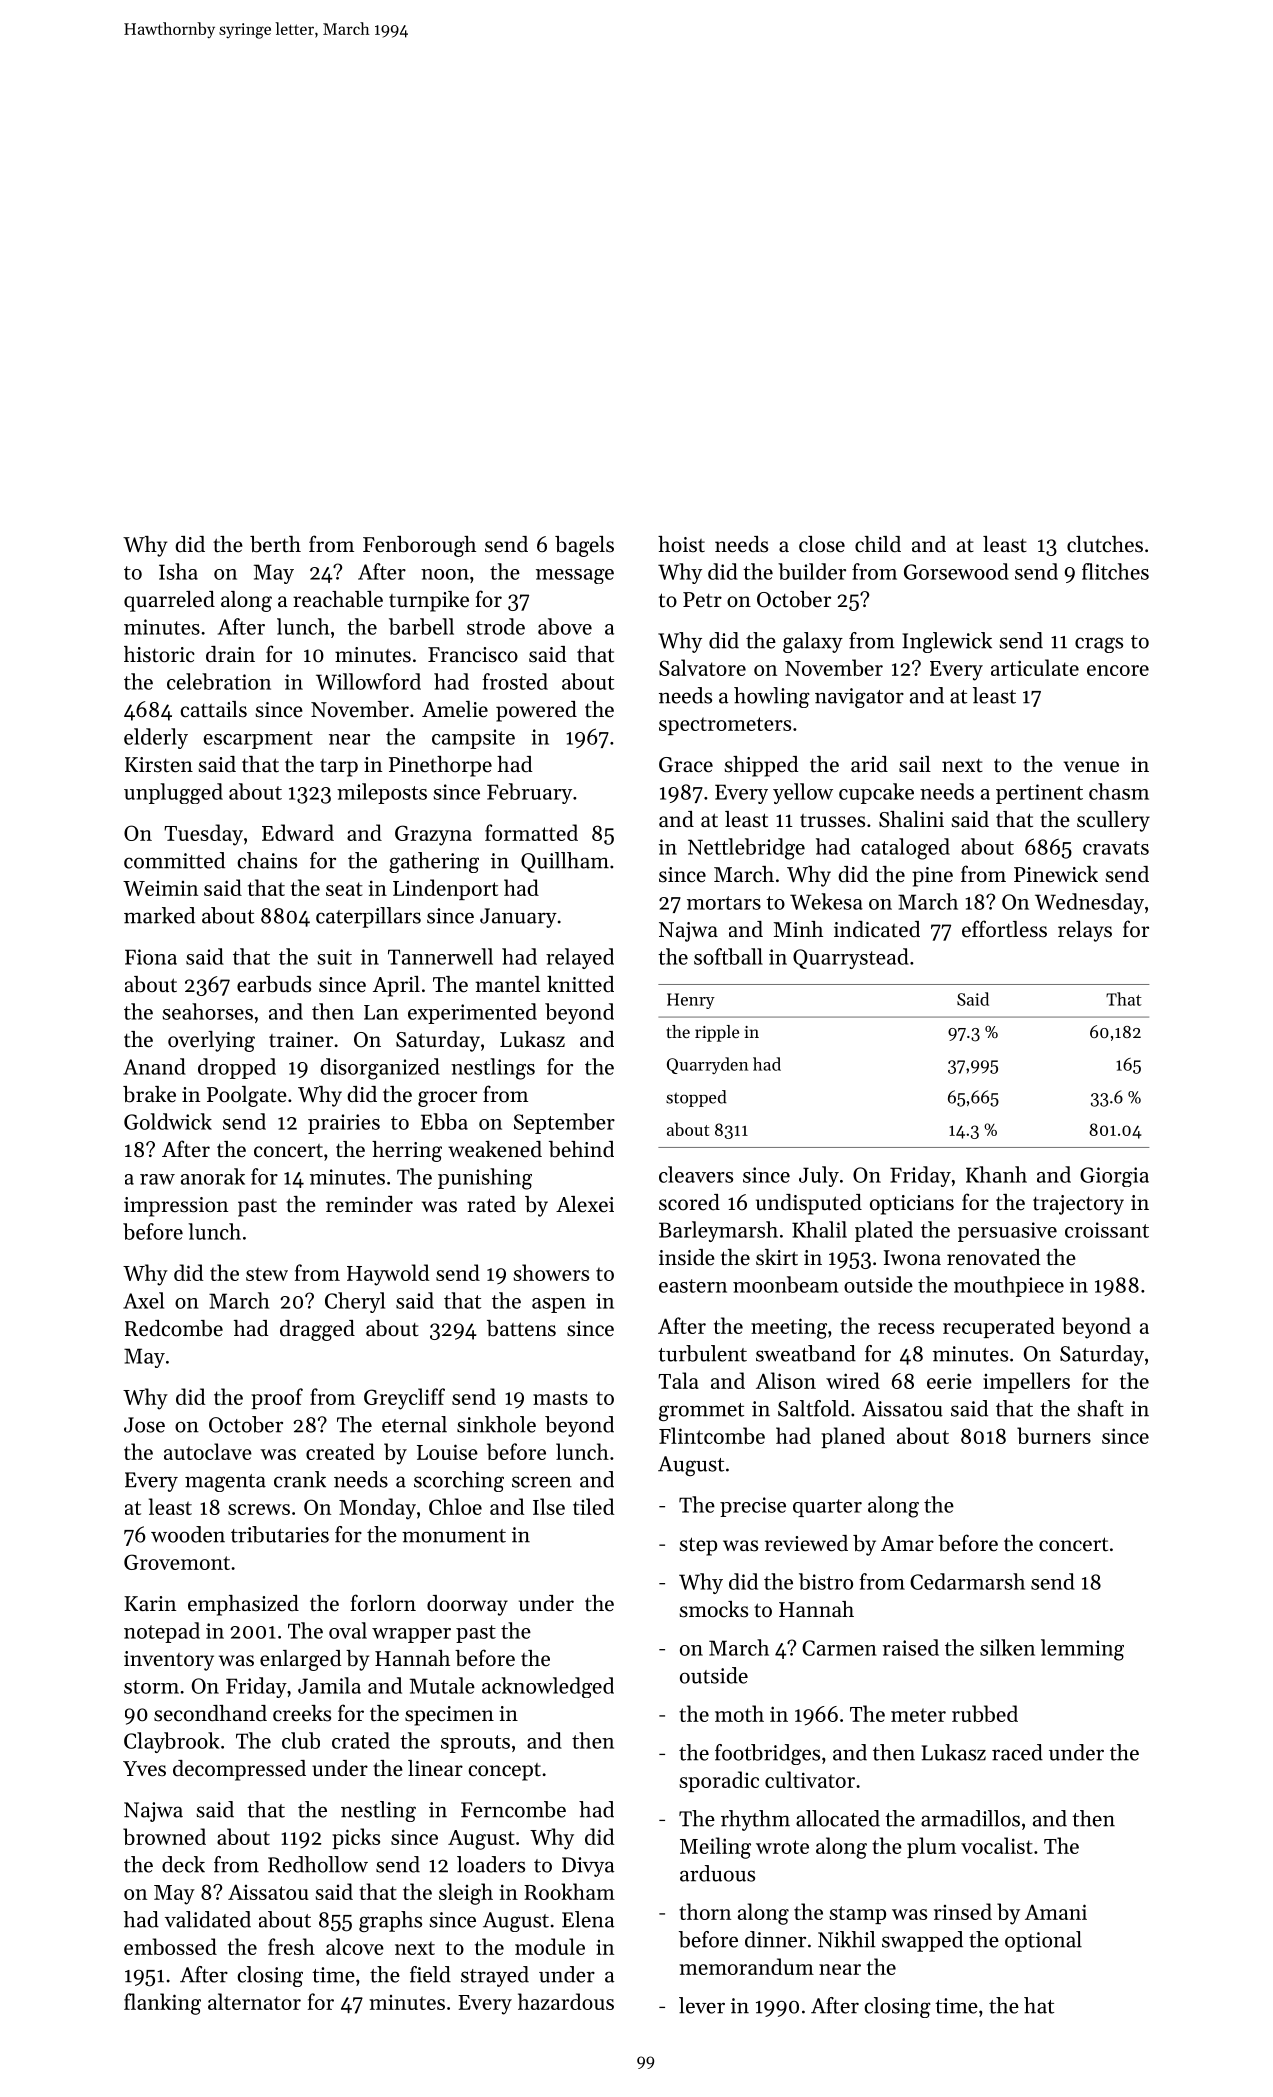 This screenshot has width=1273, height=2097. Describe the element at coordinates (1009, 1286) in the screenshot. I see `mouthpiece` at that location.
